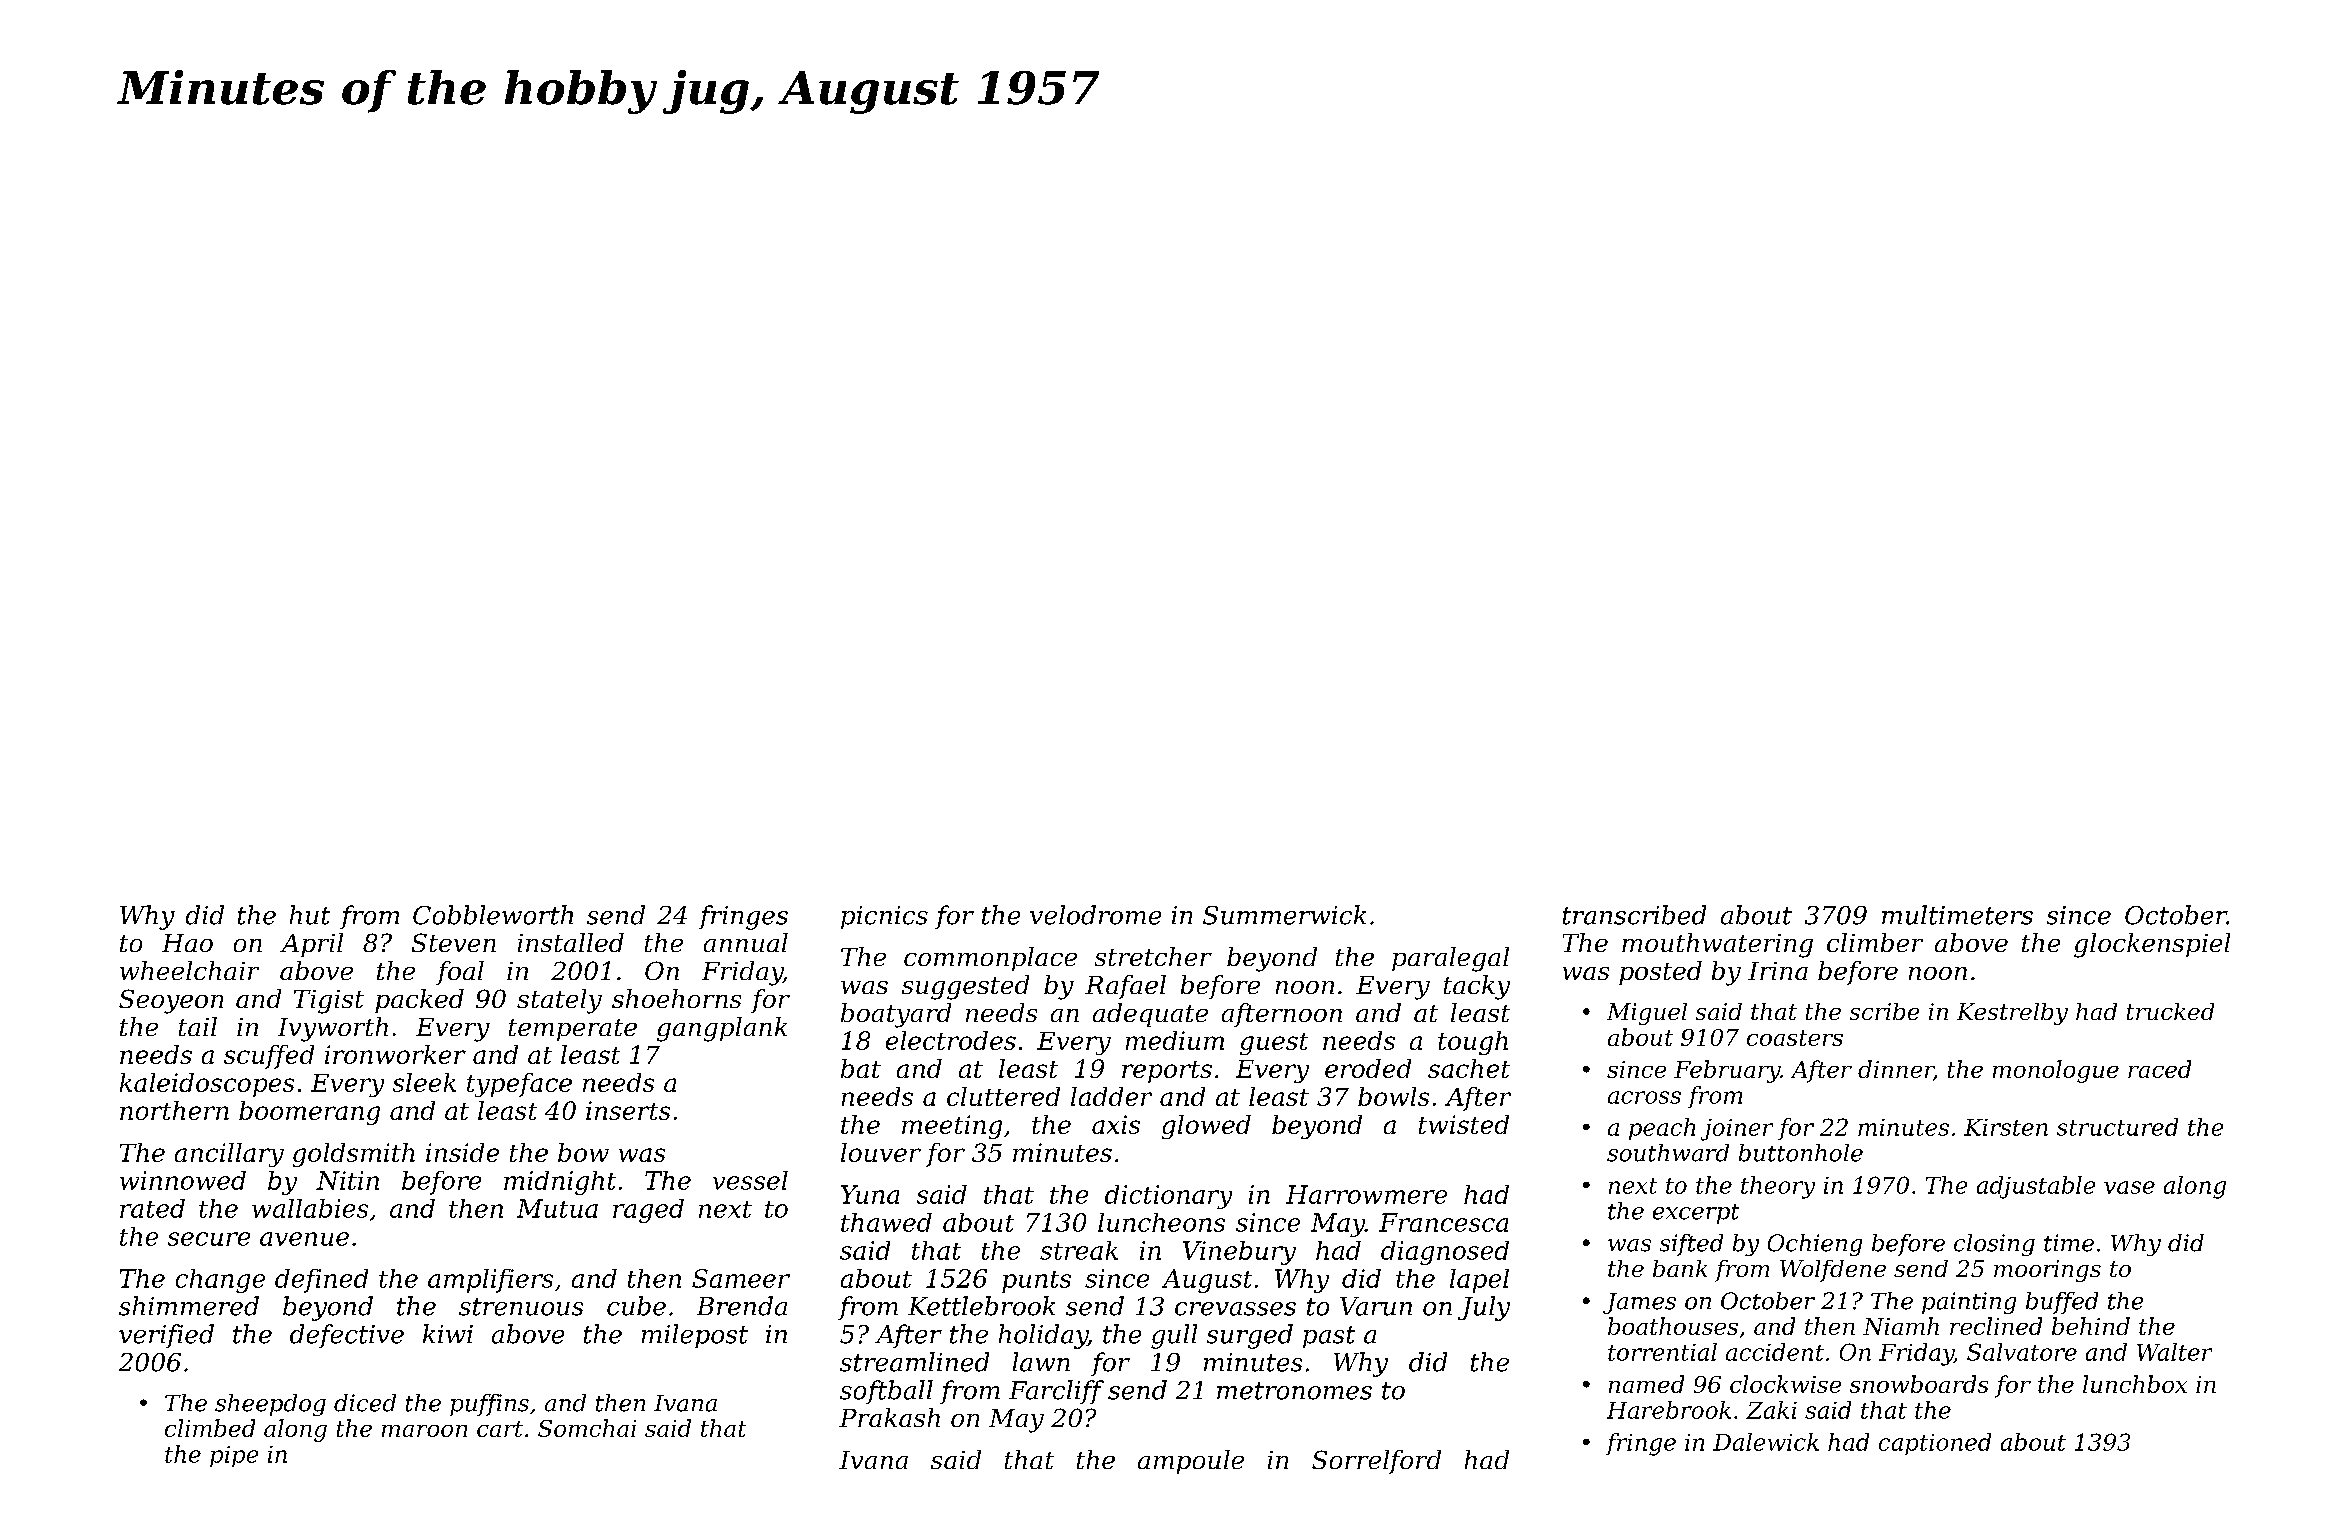 The image size is (2350, 1520). Describe the element at coordinates (742, 1306) in the screenshot. I see `Brenda` at that location.
